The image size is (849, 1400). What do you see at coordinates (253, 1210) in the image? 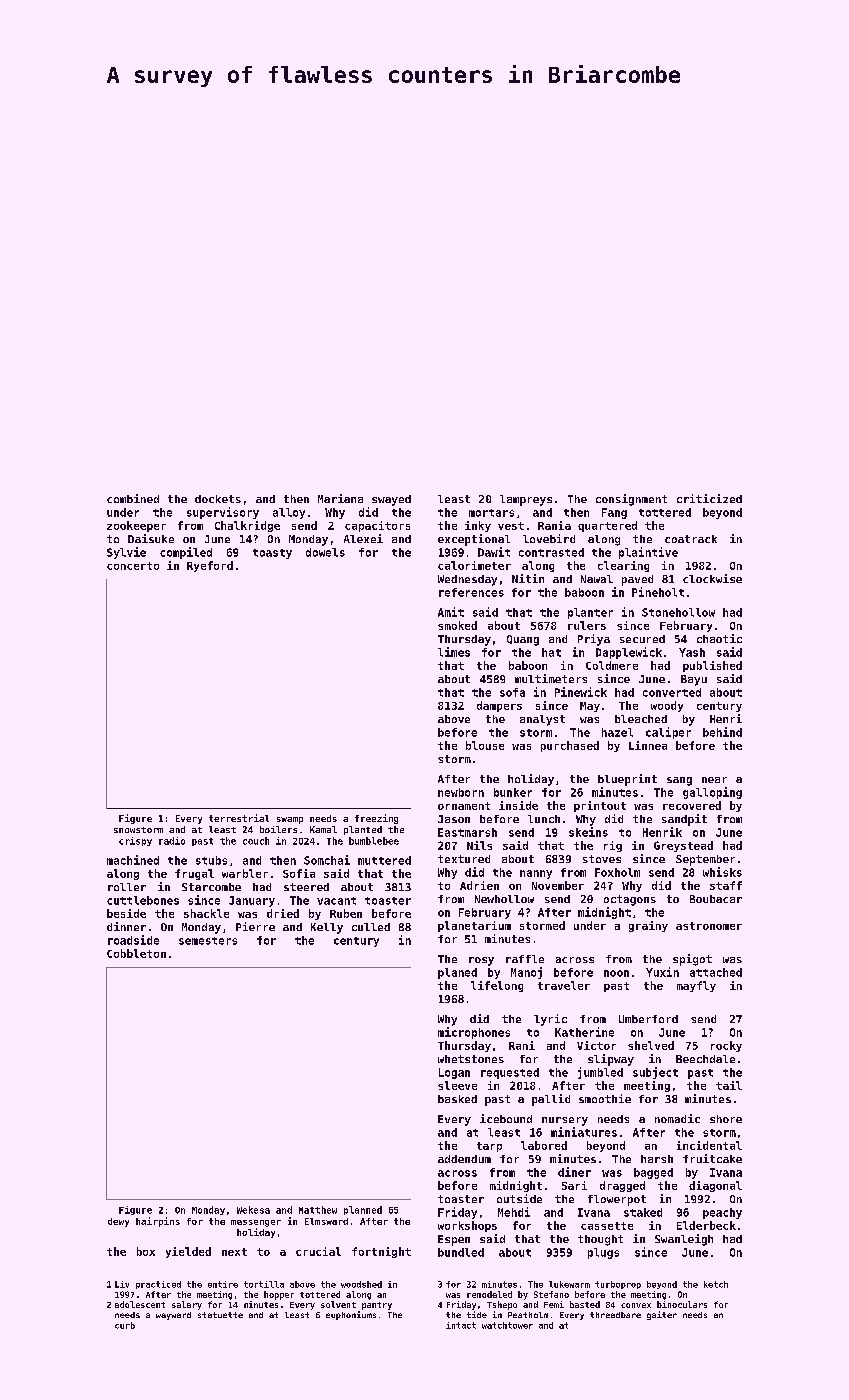
I see `Wekesa` at bounding box center [253, 1210].
